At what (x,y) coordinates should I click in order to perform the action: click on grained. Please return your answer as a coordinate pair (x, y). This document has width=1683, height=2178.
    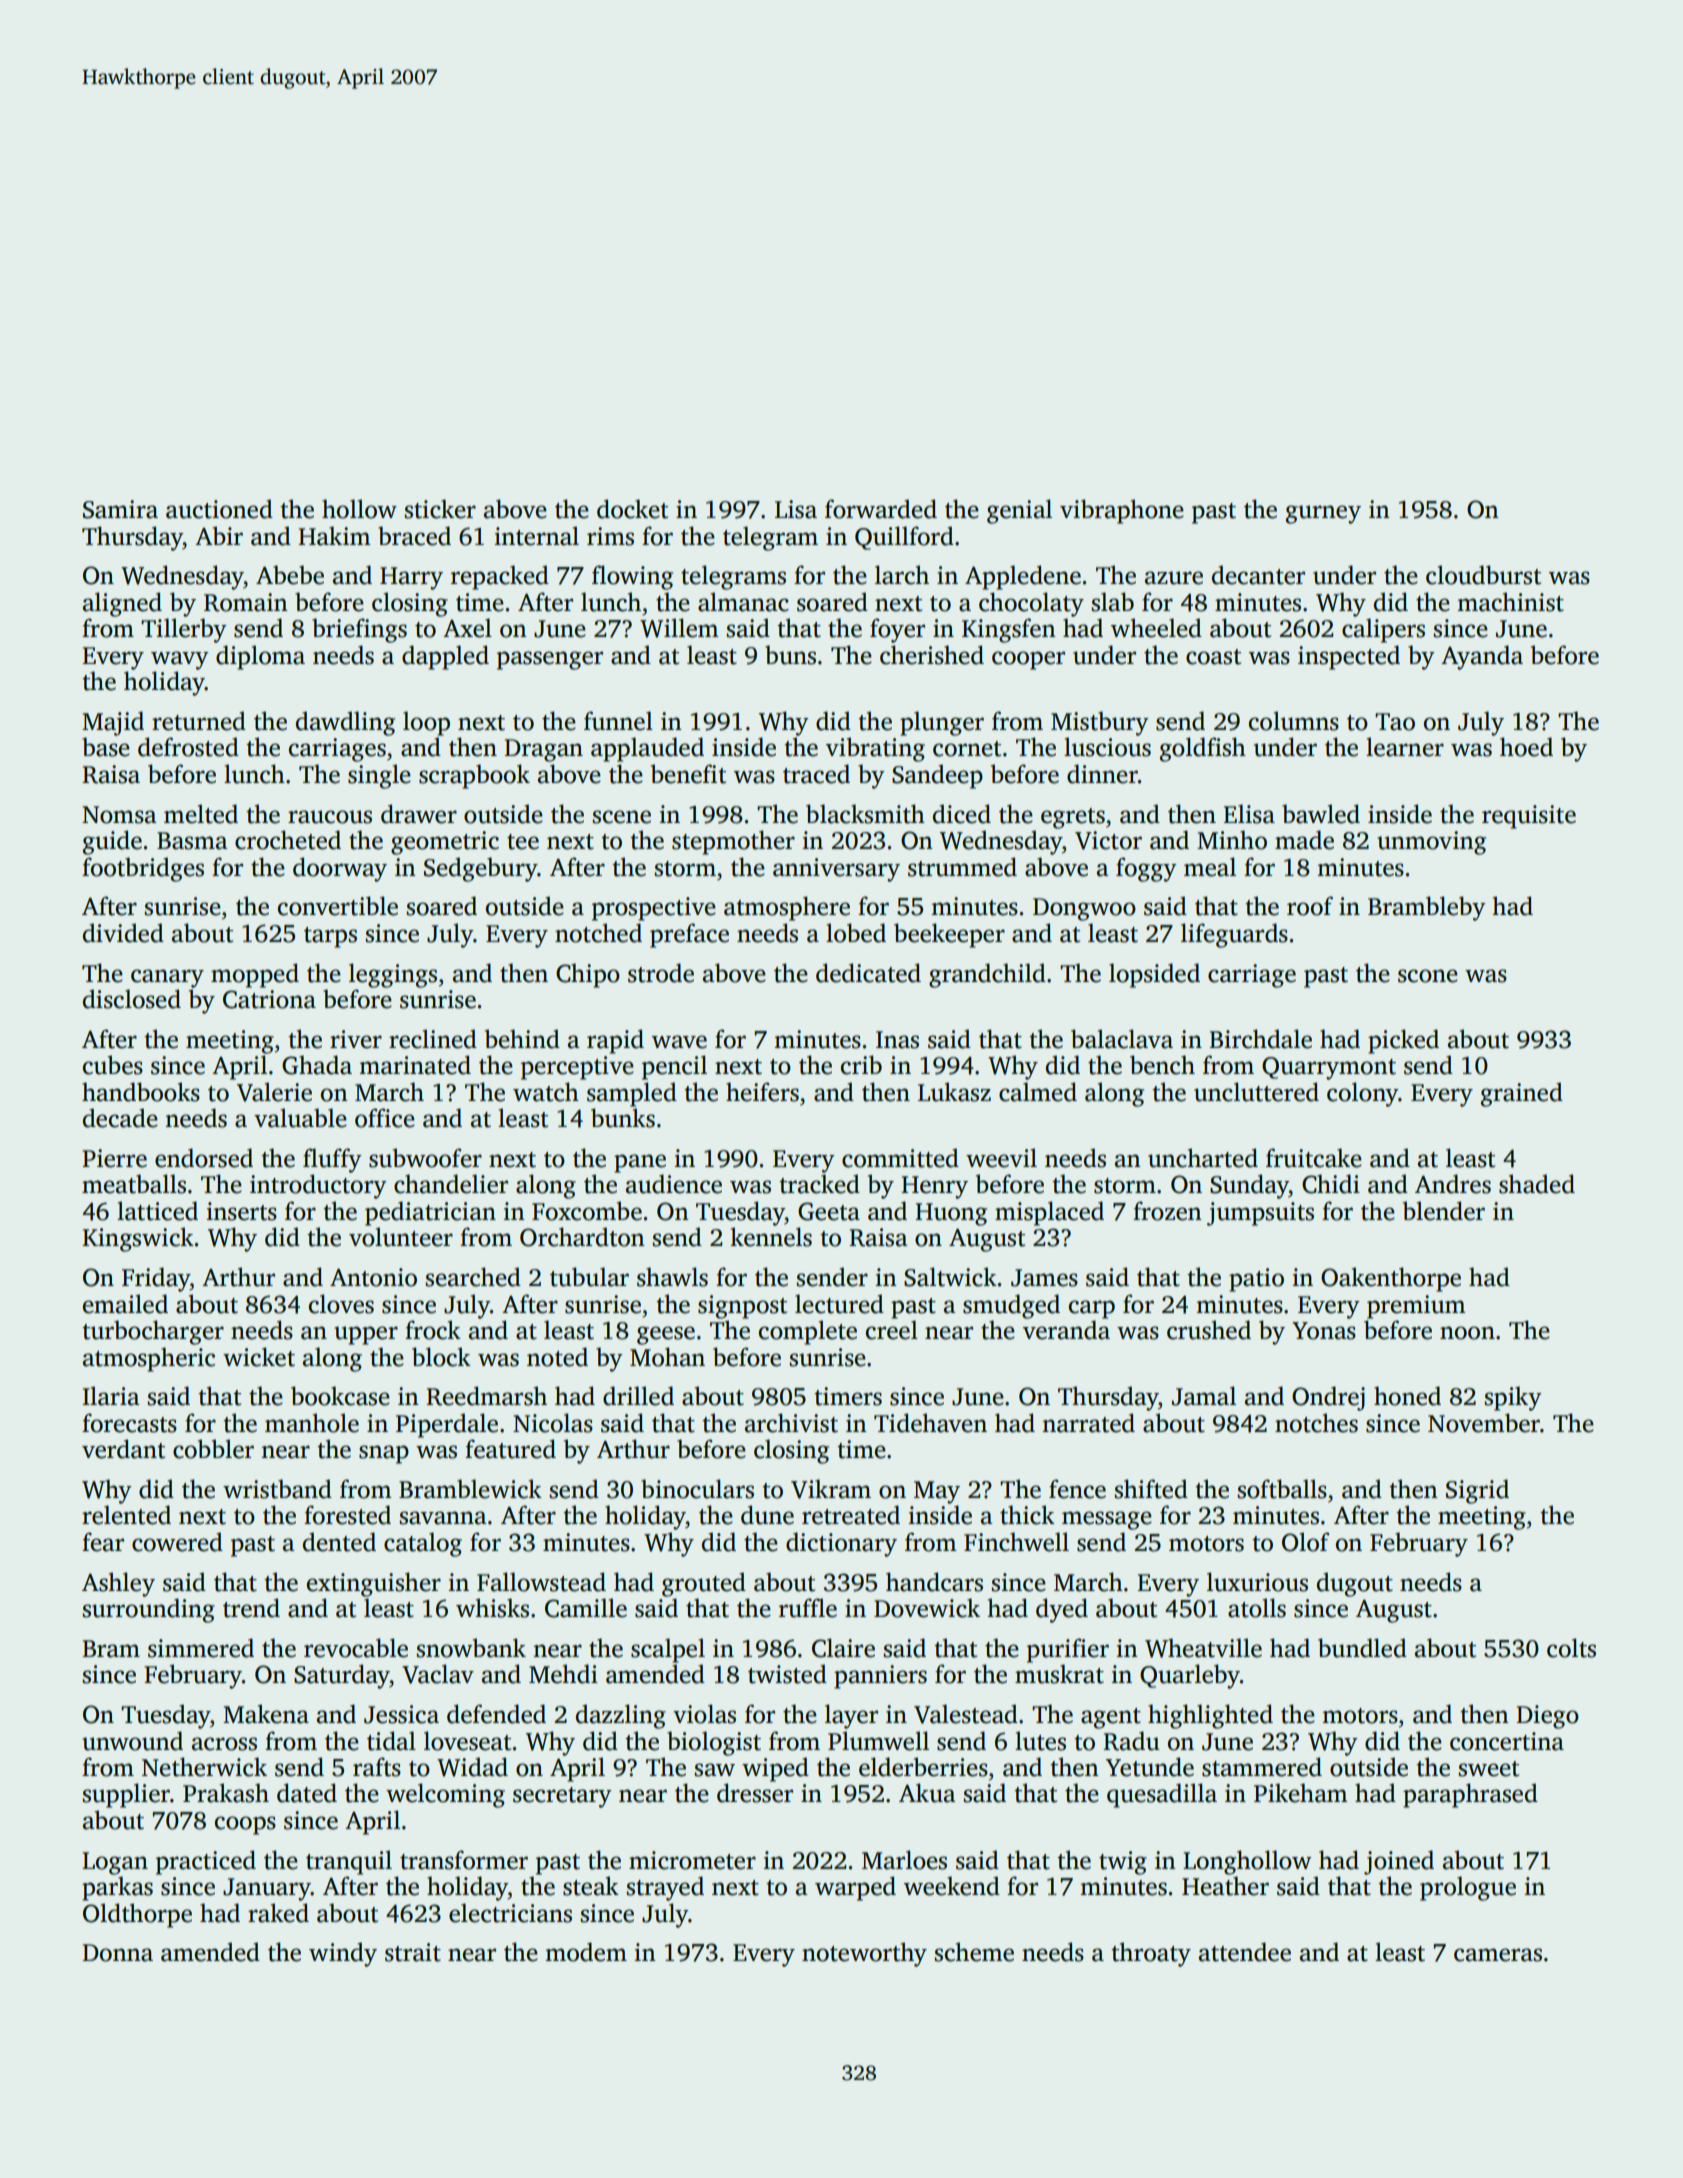
    Looking at the image, I should click on (1522, 1094).
